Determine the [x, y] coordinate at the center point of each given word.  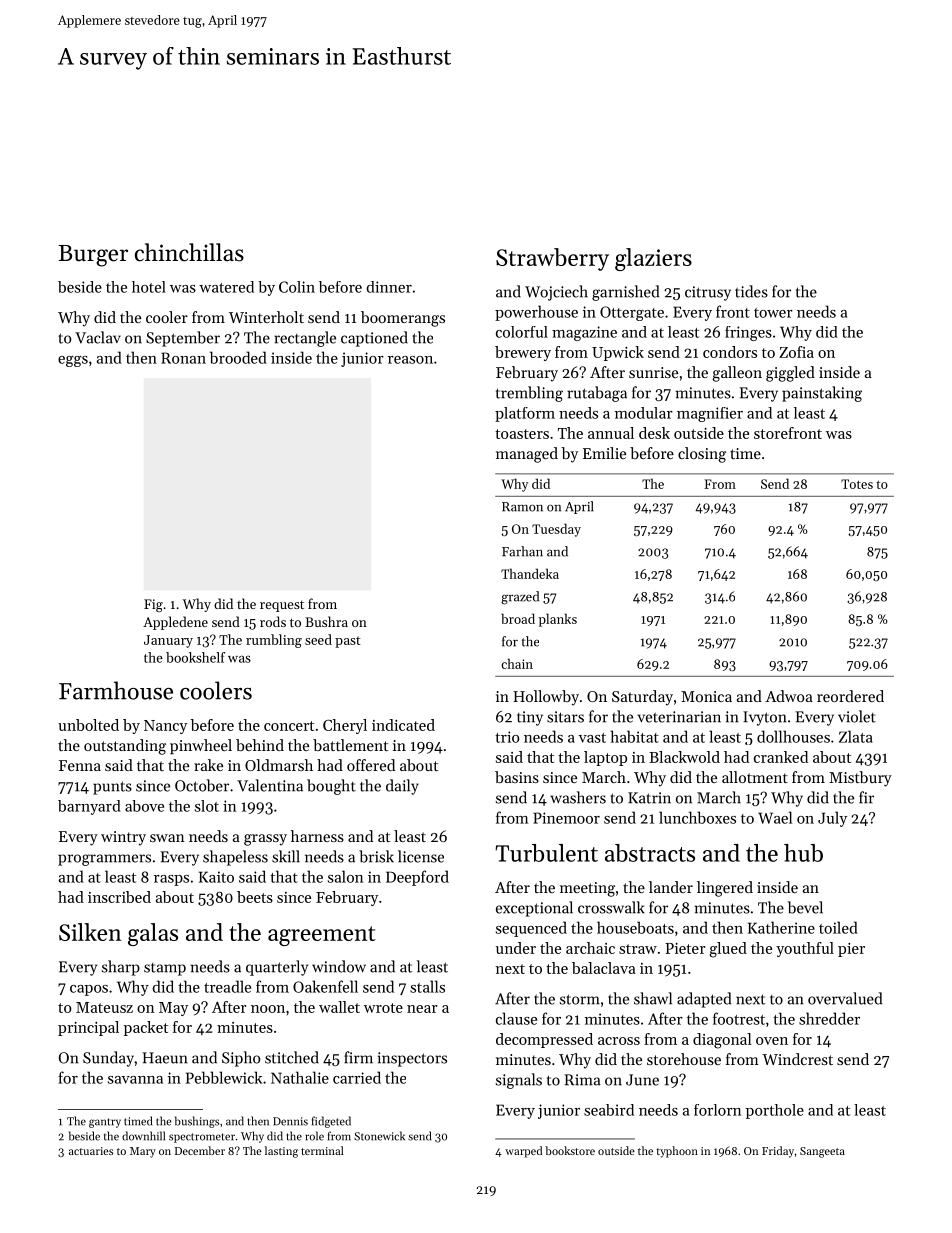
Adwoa [789, 696]
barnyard [89, 807]
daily [402, 787]
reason [410, 360]
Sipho [241, 1059]
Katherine [781, 927]
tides [751, 291]
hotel [149, 287]
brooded [238, 357]
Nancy [165, 727]
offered [371, 765]
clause [516, 1018]
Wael [775, 817]
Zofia [796, 352]
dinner [389, 287]
